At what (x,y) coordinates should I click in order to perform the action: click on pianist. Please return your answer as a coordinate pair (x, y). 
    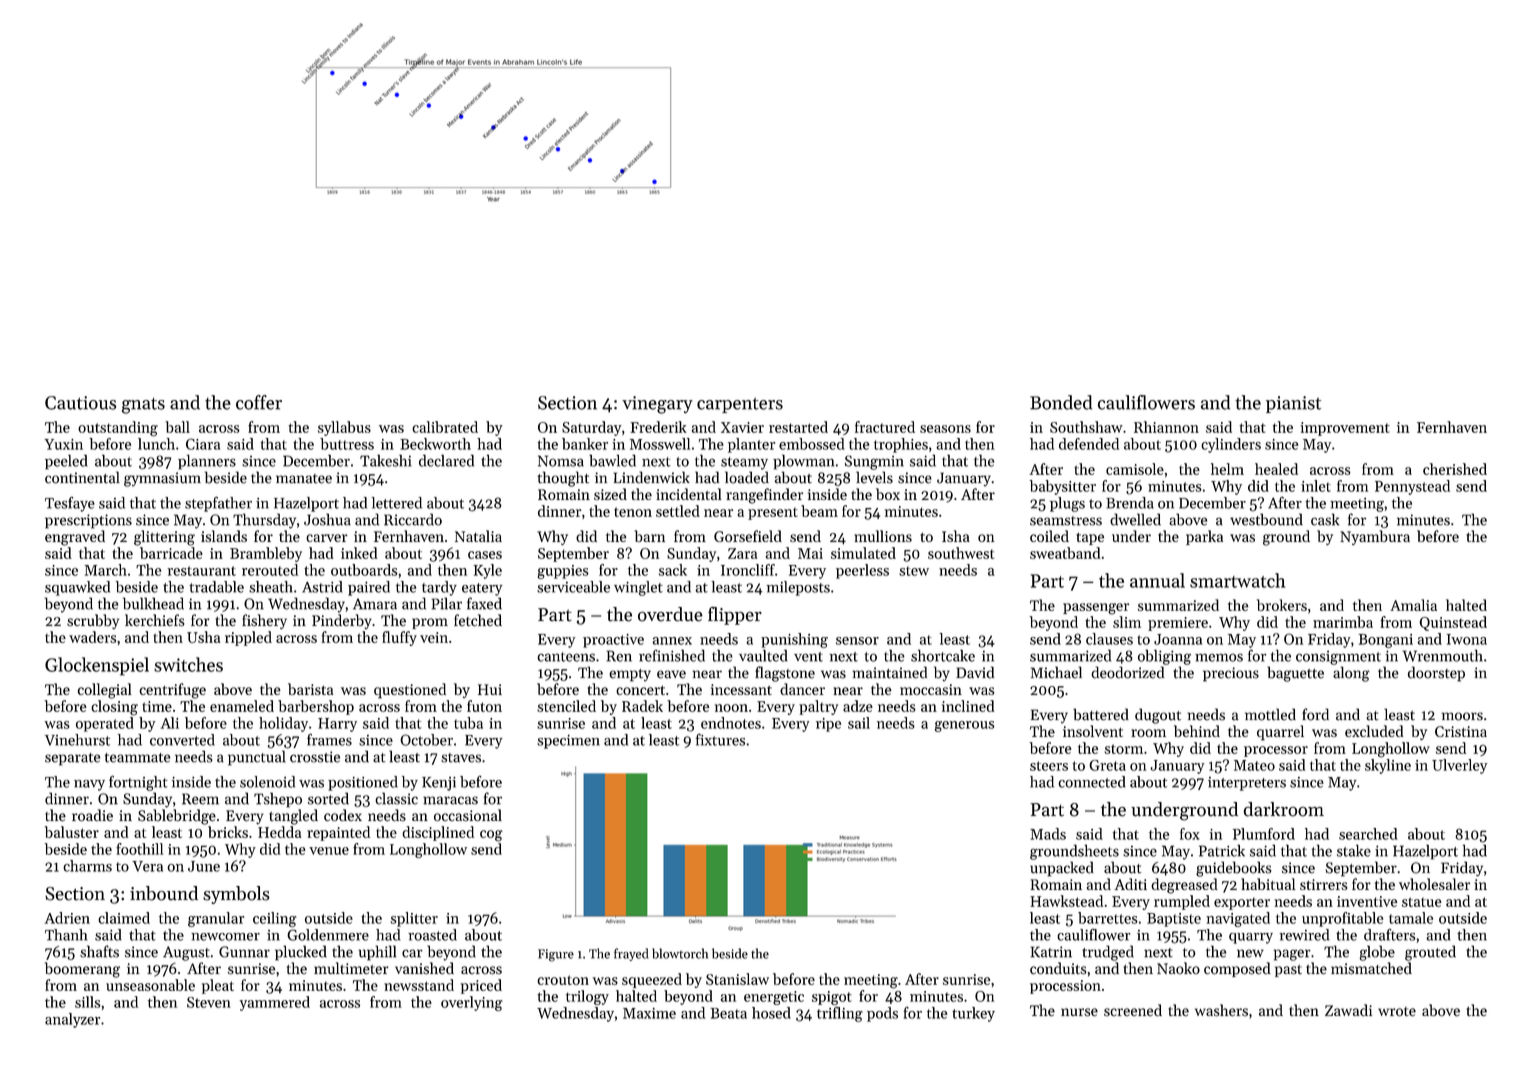
    Looking at the image, I should click on (1293, 404).
